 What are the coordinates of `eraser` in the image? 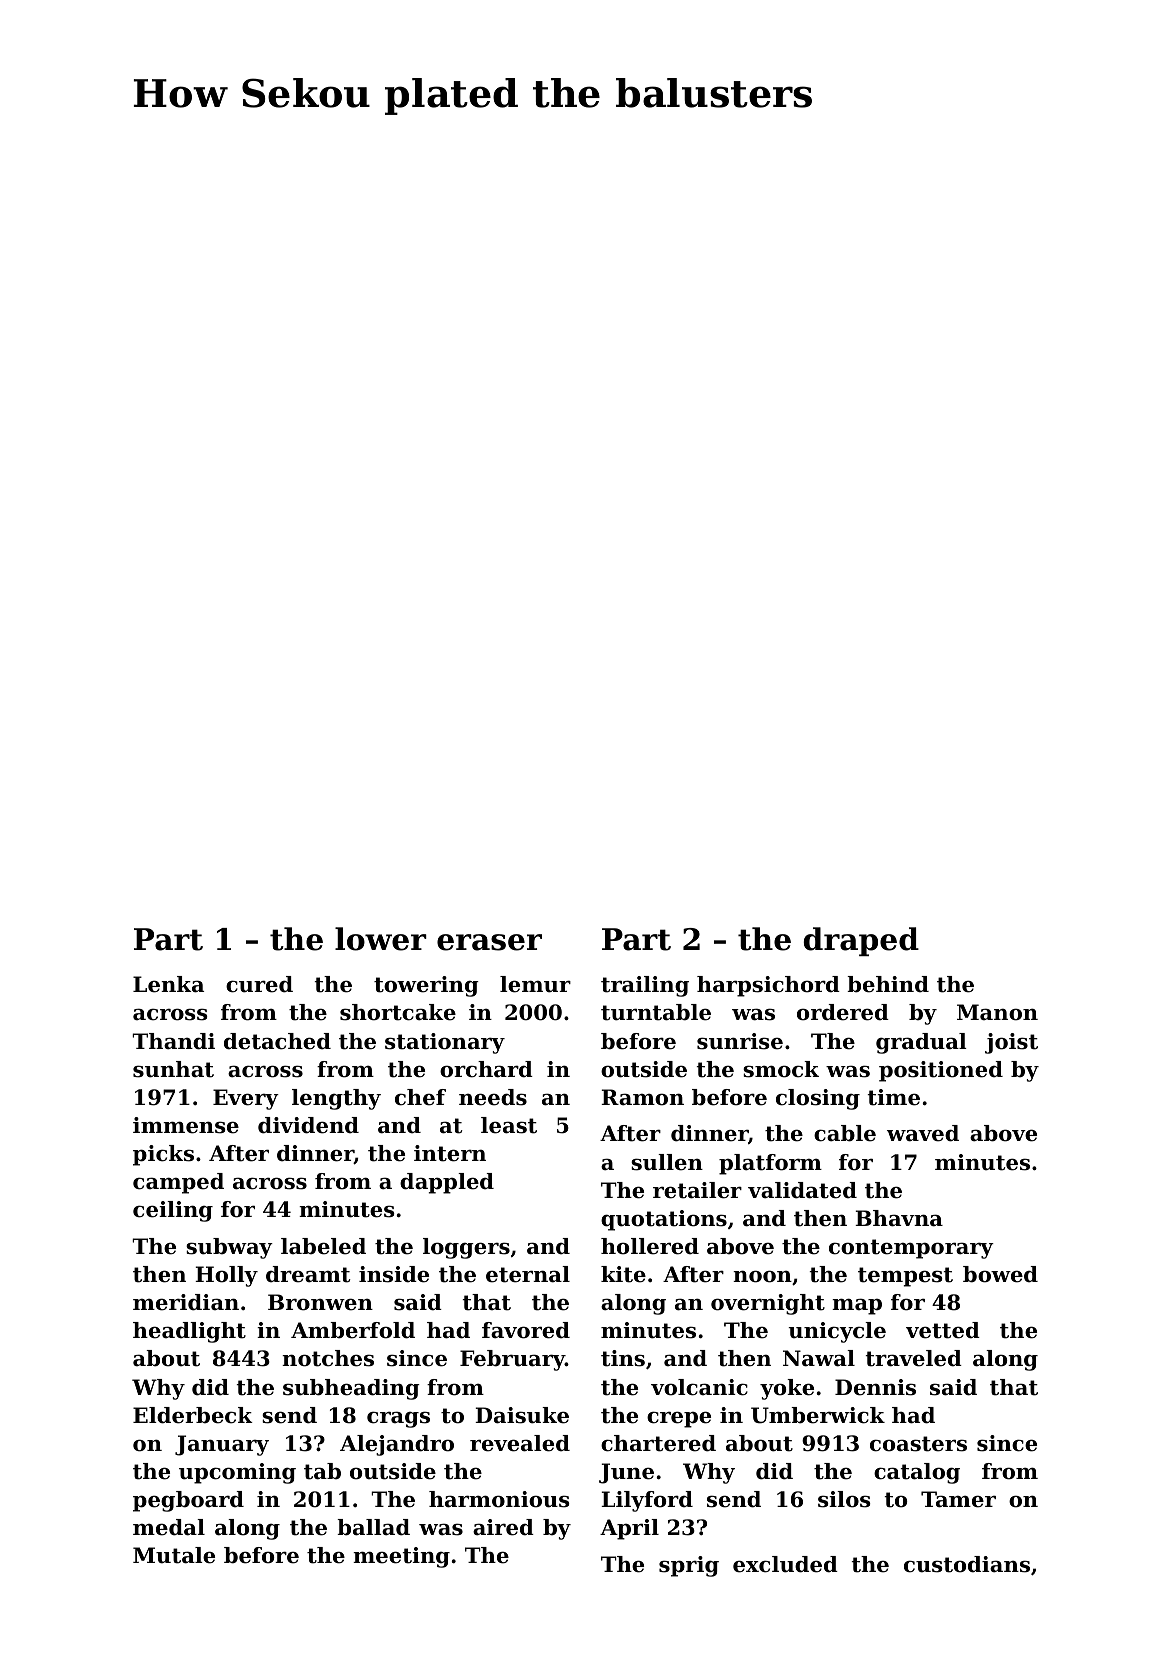 It's located at (489, 942).
